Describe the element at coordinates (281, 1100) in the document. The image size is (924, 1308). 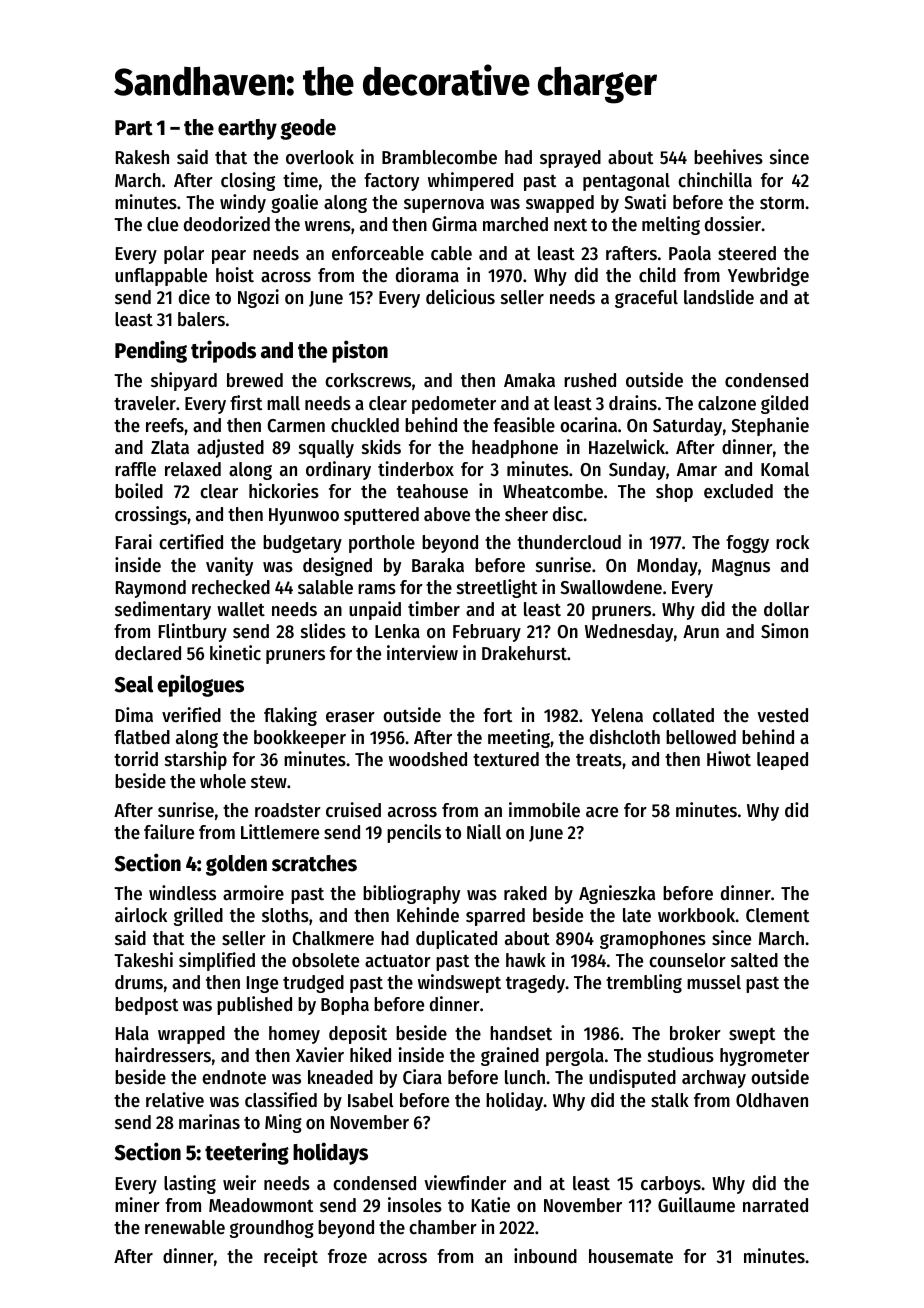
I see `classified` at that location.
